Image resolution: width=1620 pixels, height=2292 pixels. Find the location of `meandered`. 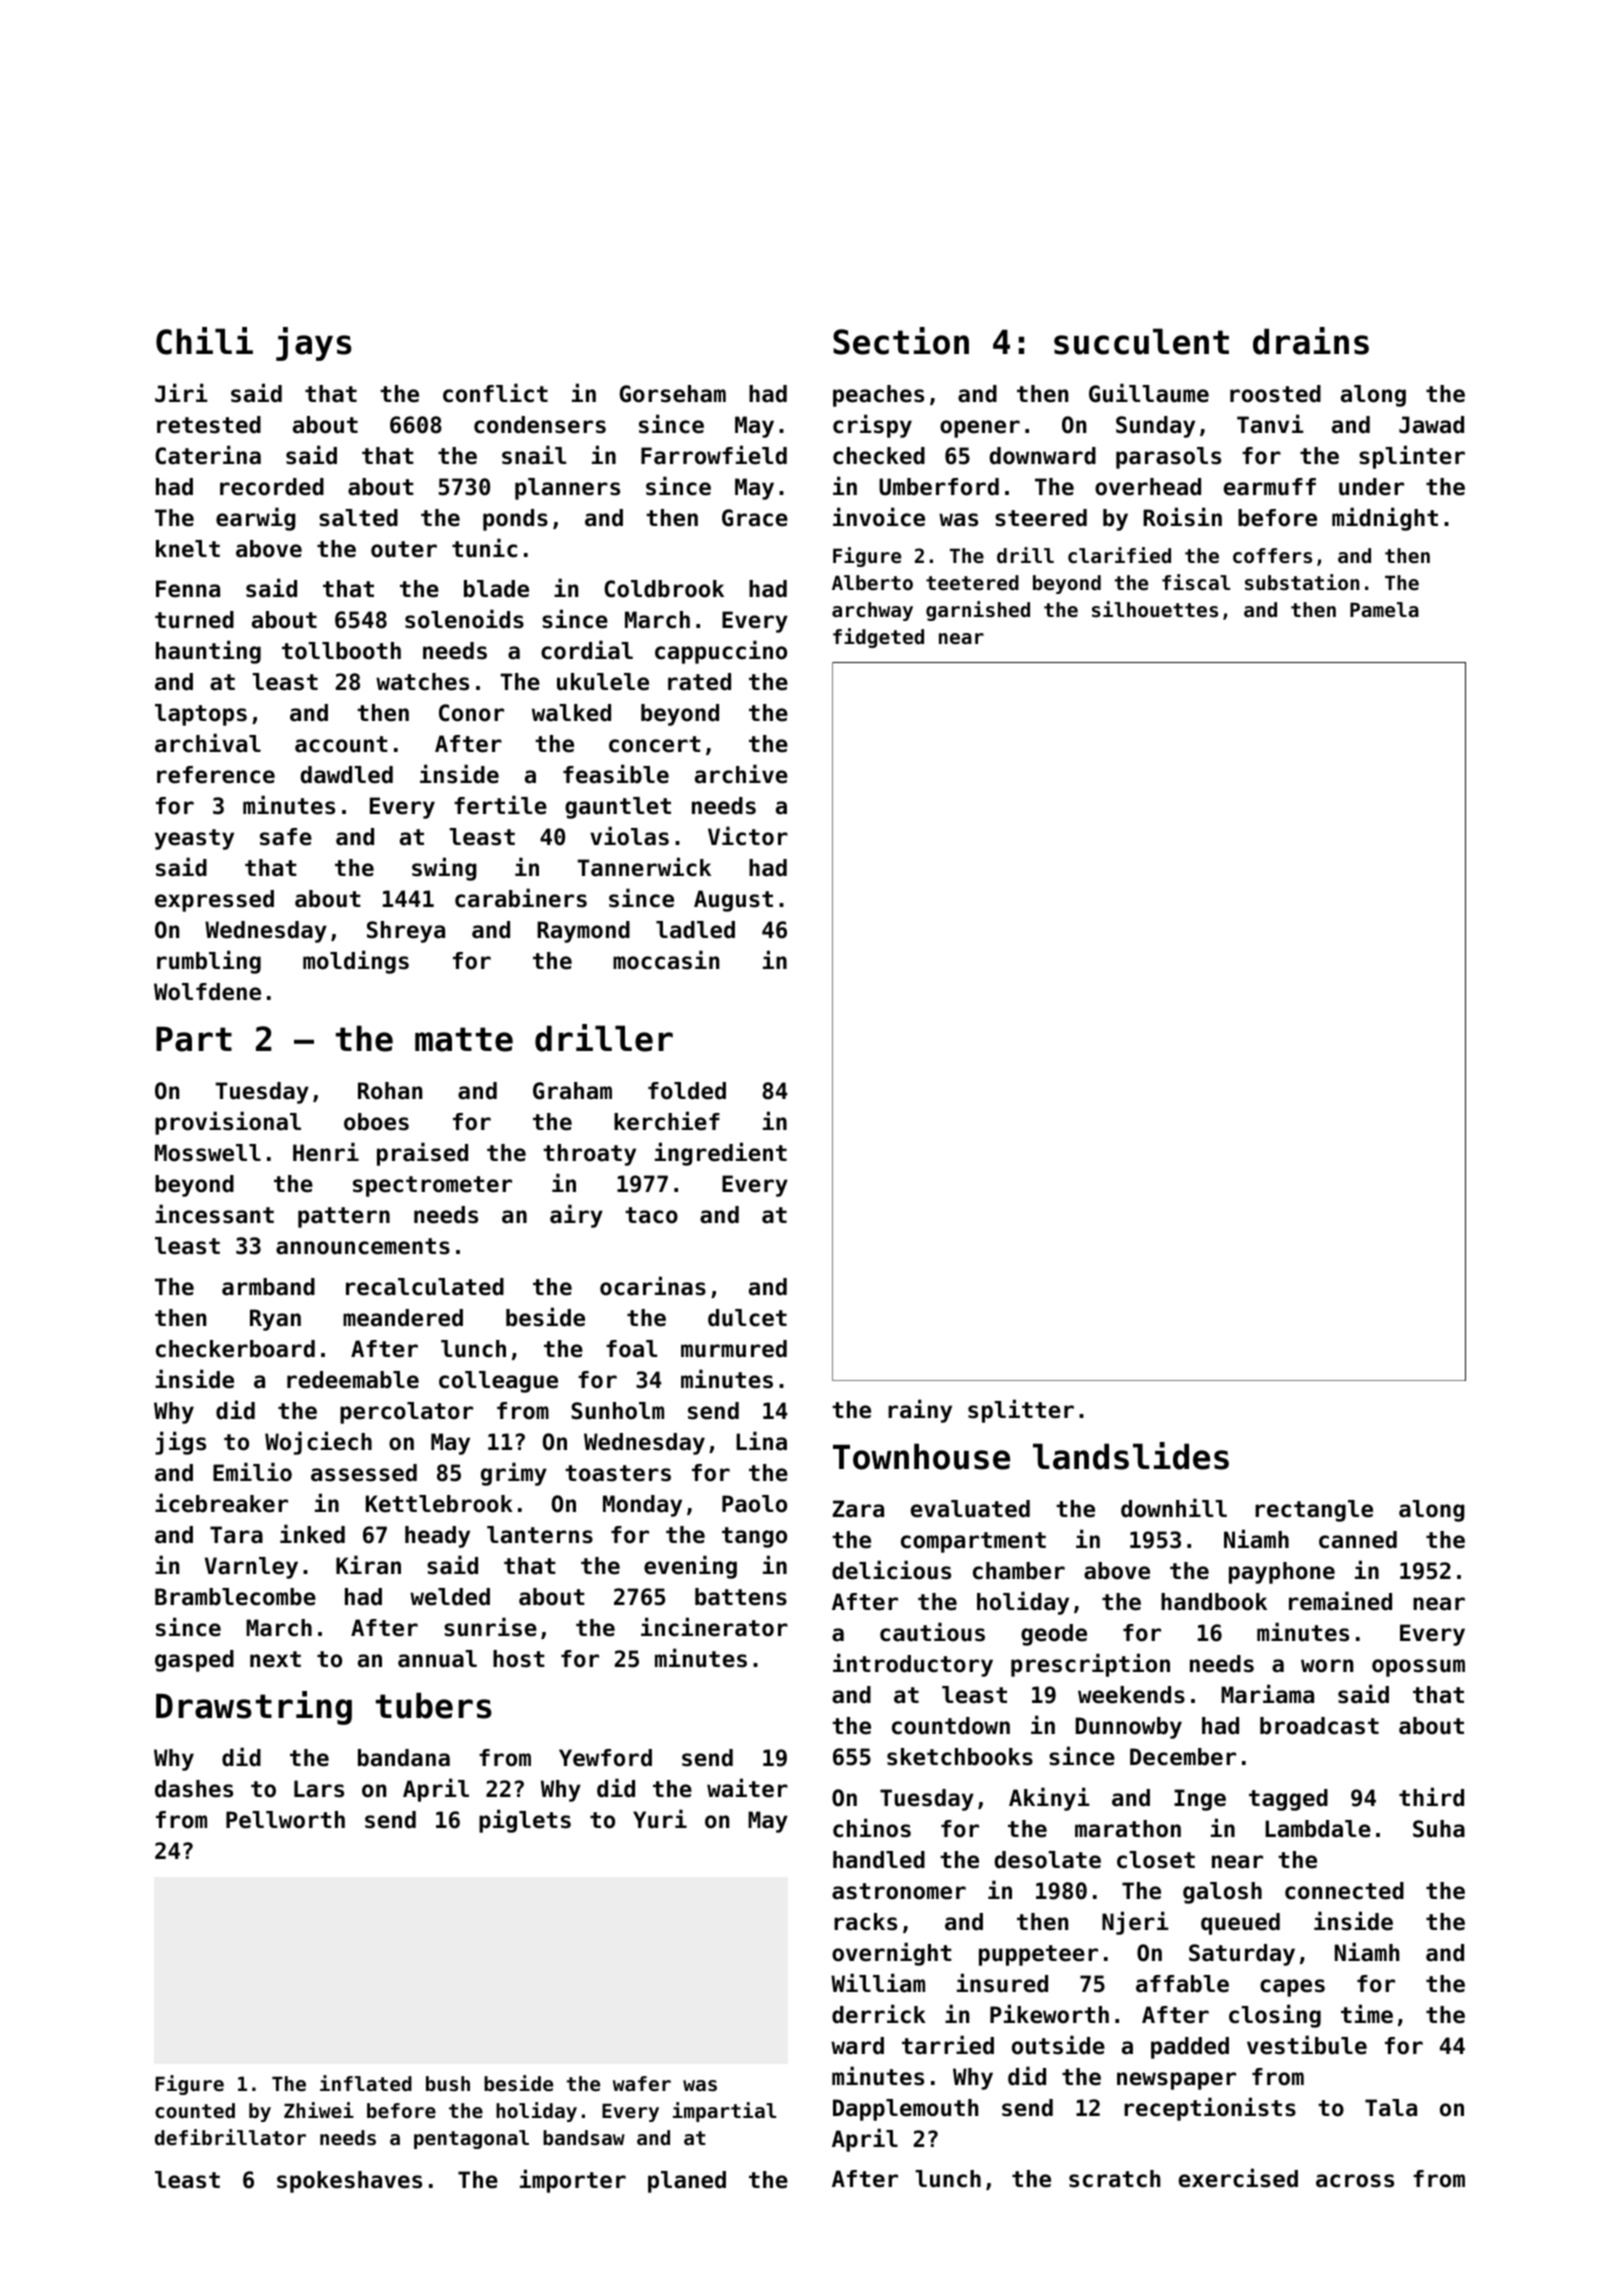

meandered is located at coordinates (403, 1318).
